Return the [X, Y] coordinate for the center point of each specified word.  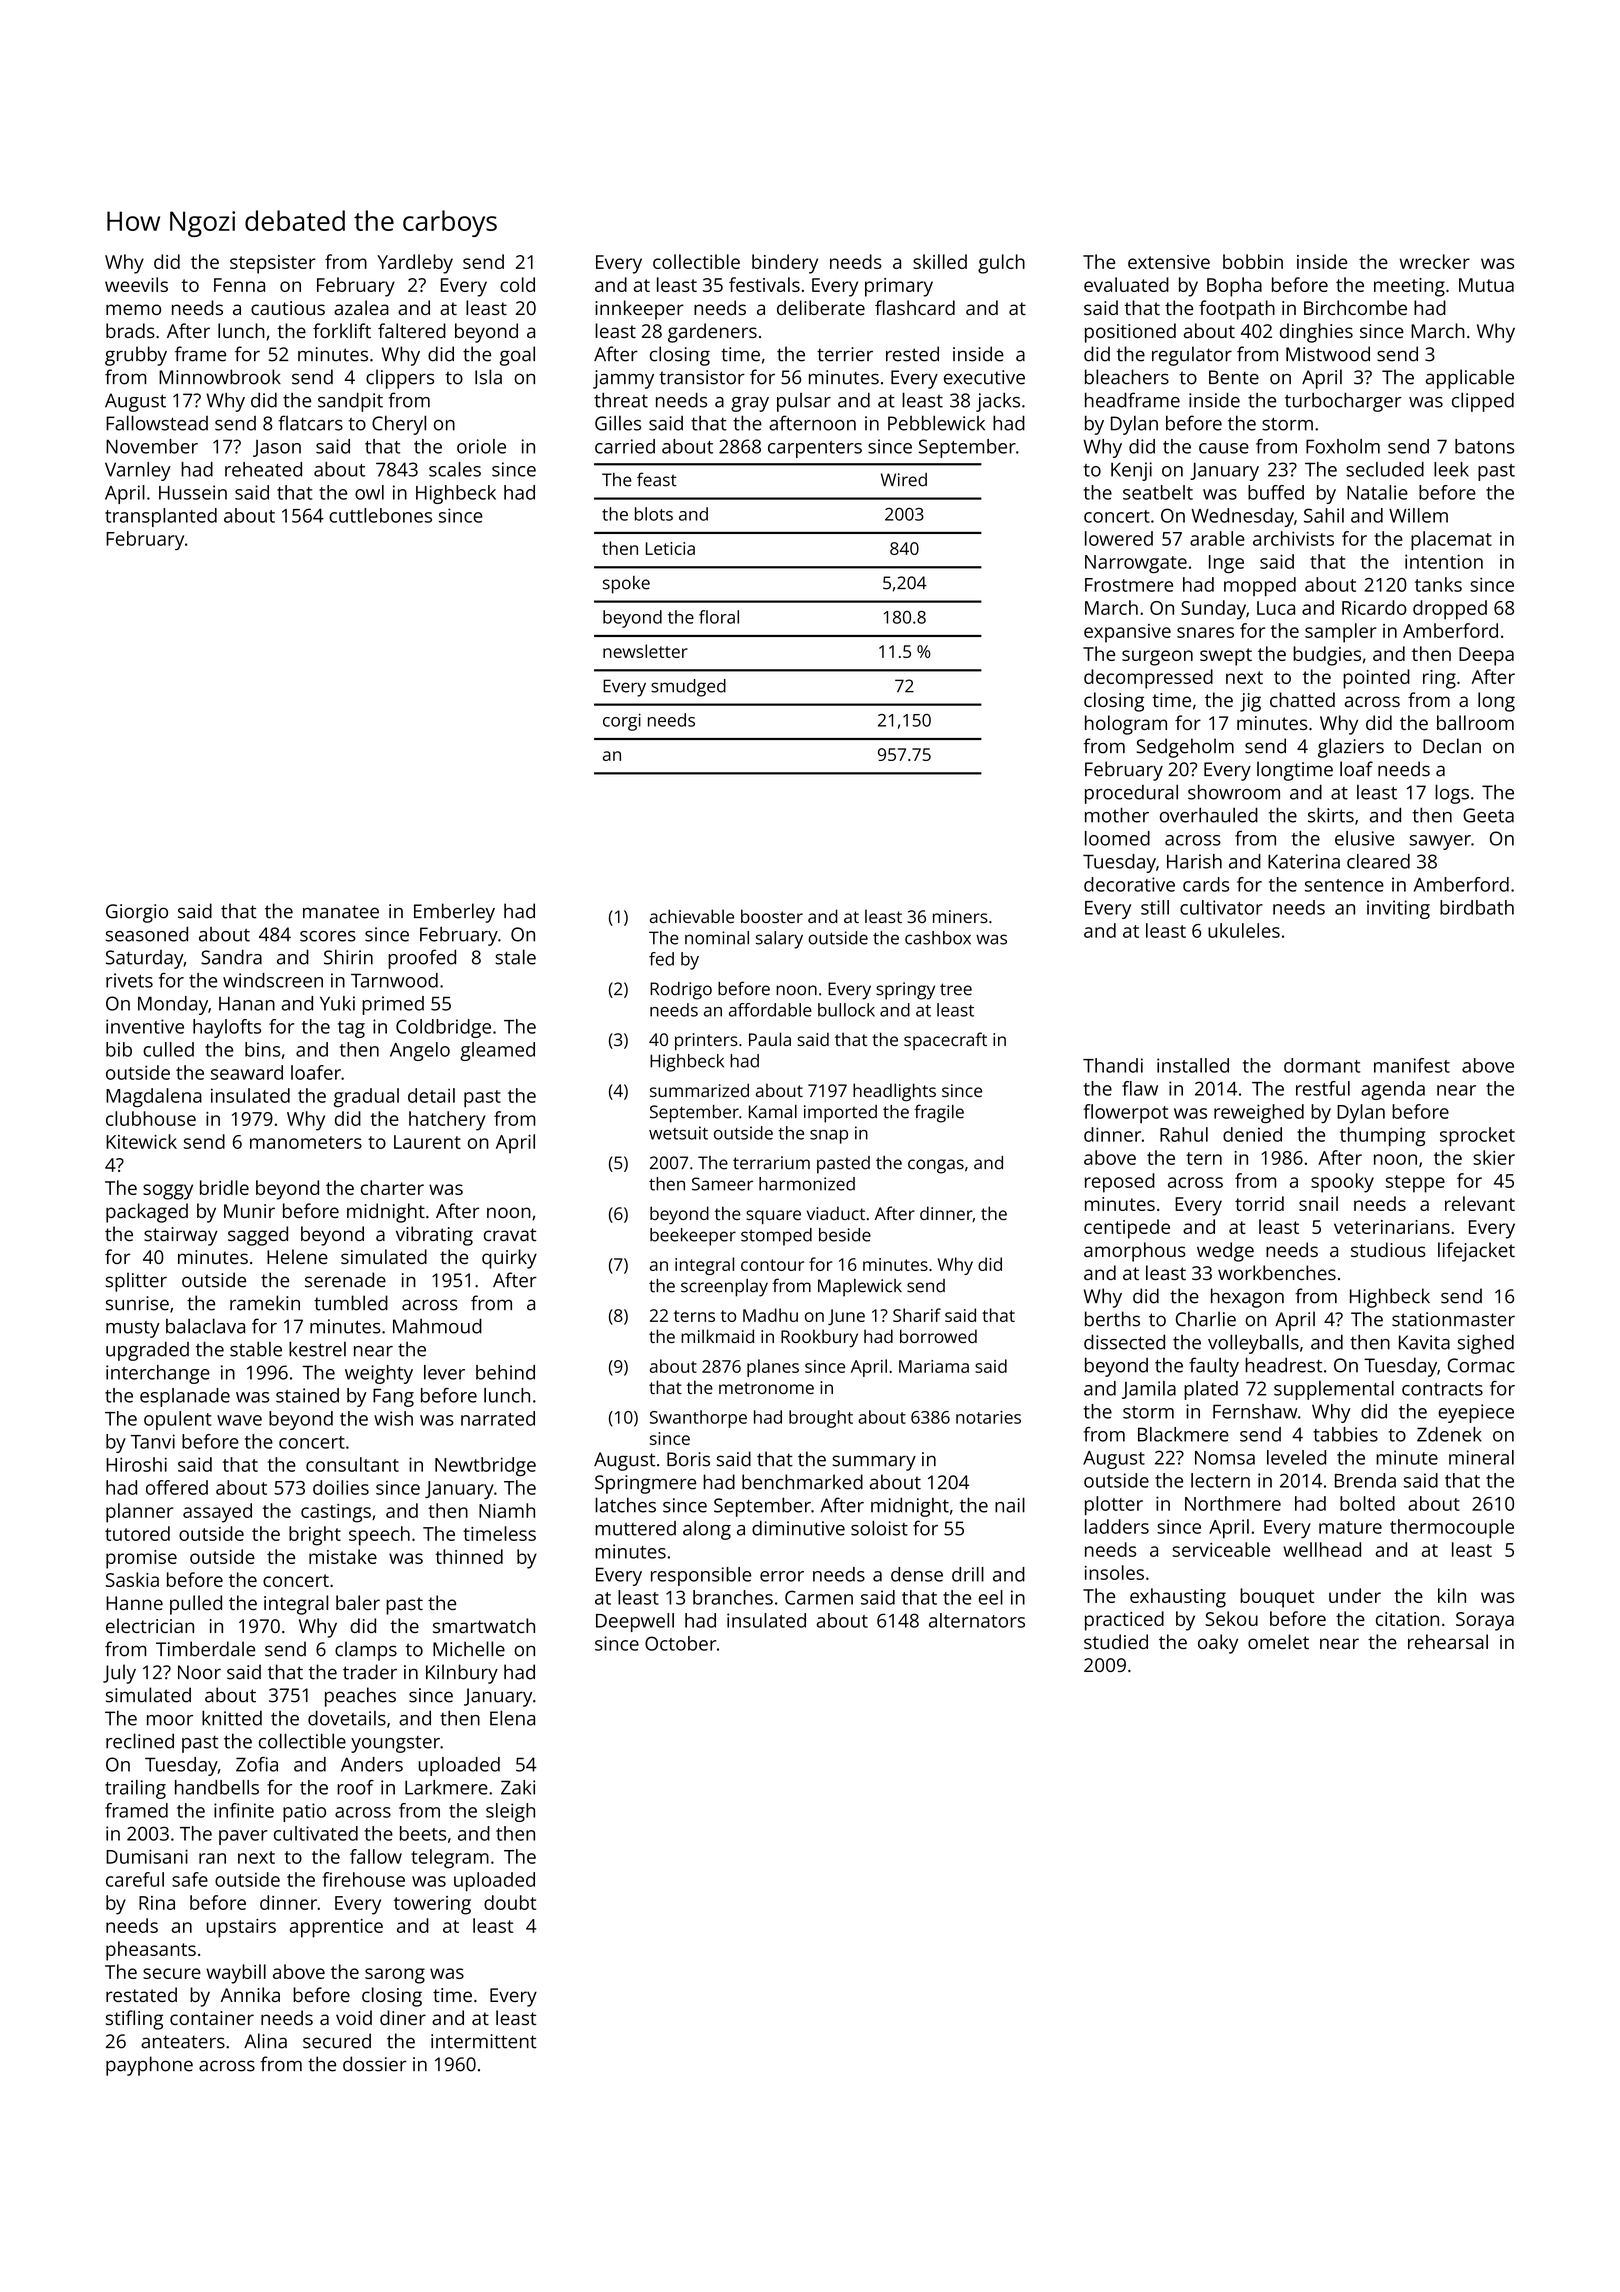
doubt [510, 1902]
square [773, 1217]
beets [423, 1833]
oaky [1218, 1644]
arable [1217, 538]
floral [719, 617]
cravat [510, 1234]
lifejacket [1476, 1252]
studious [1388, 1249]
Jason [277, 448]
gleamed [497, 1051]
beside [845, 1235]
